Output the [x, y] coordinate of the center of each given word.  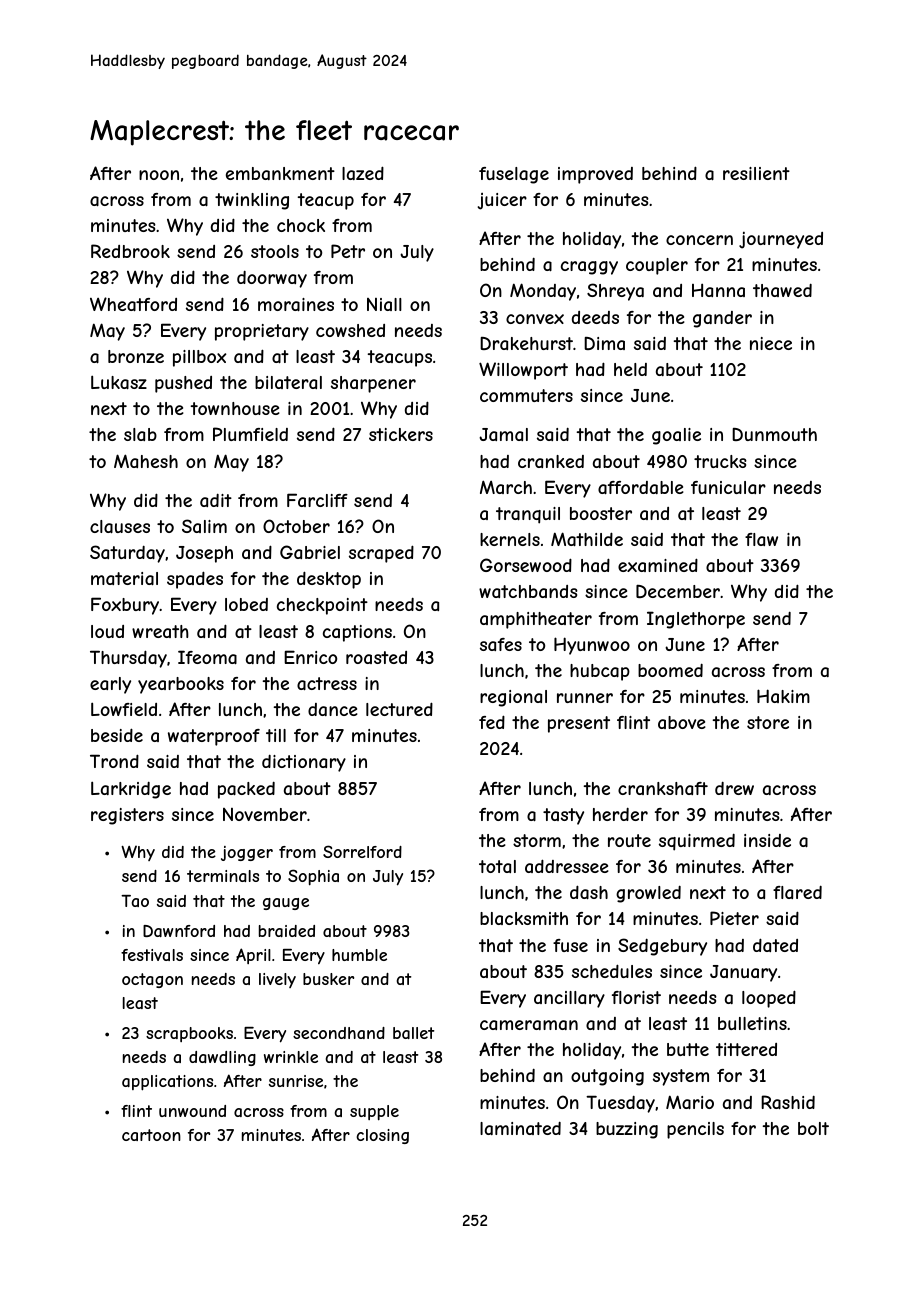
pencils [695, 1130]
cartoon [151, 1135]
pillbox [199, 358]
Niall [384, 304]
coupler [657, 266]
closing [382, 1136]
